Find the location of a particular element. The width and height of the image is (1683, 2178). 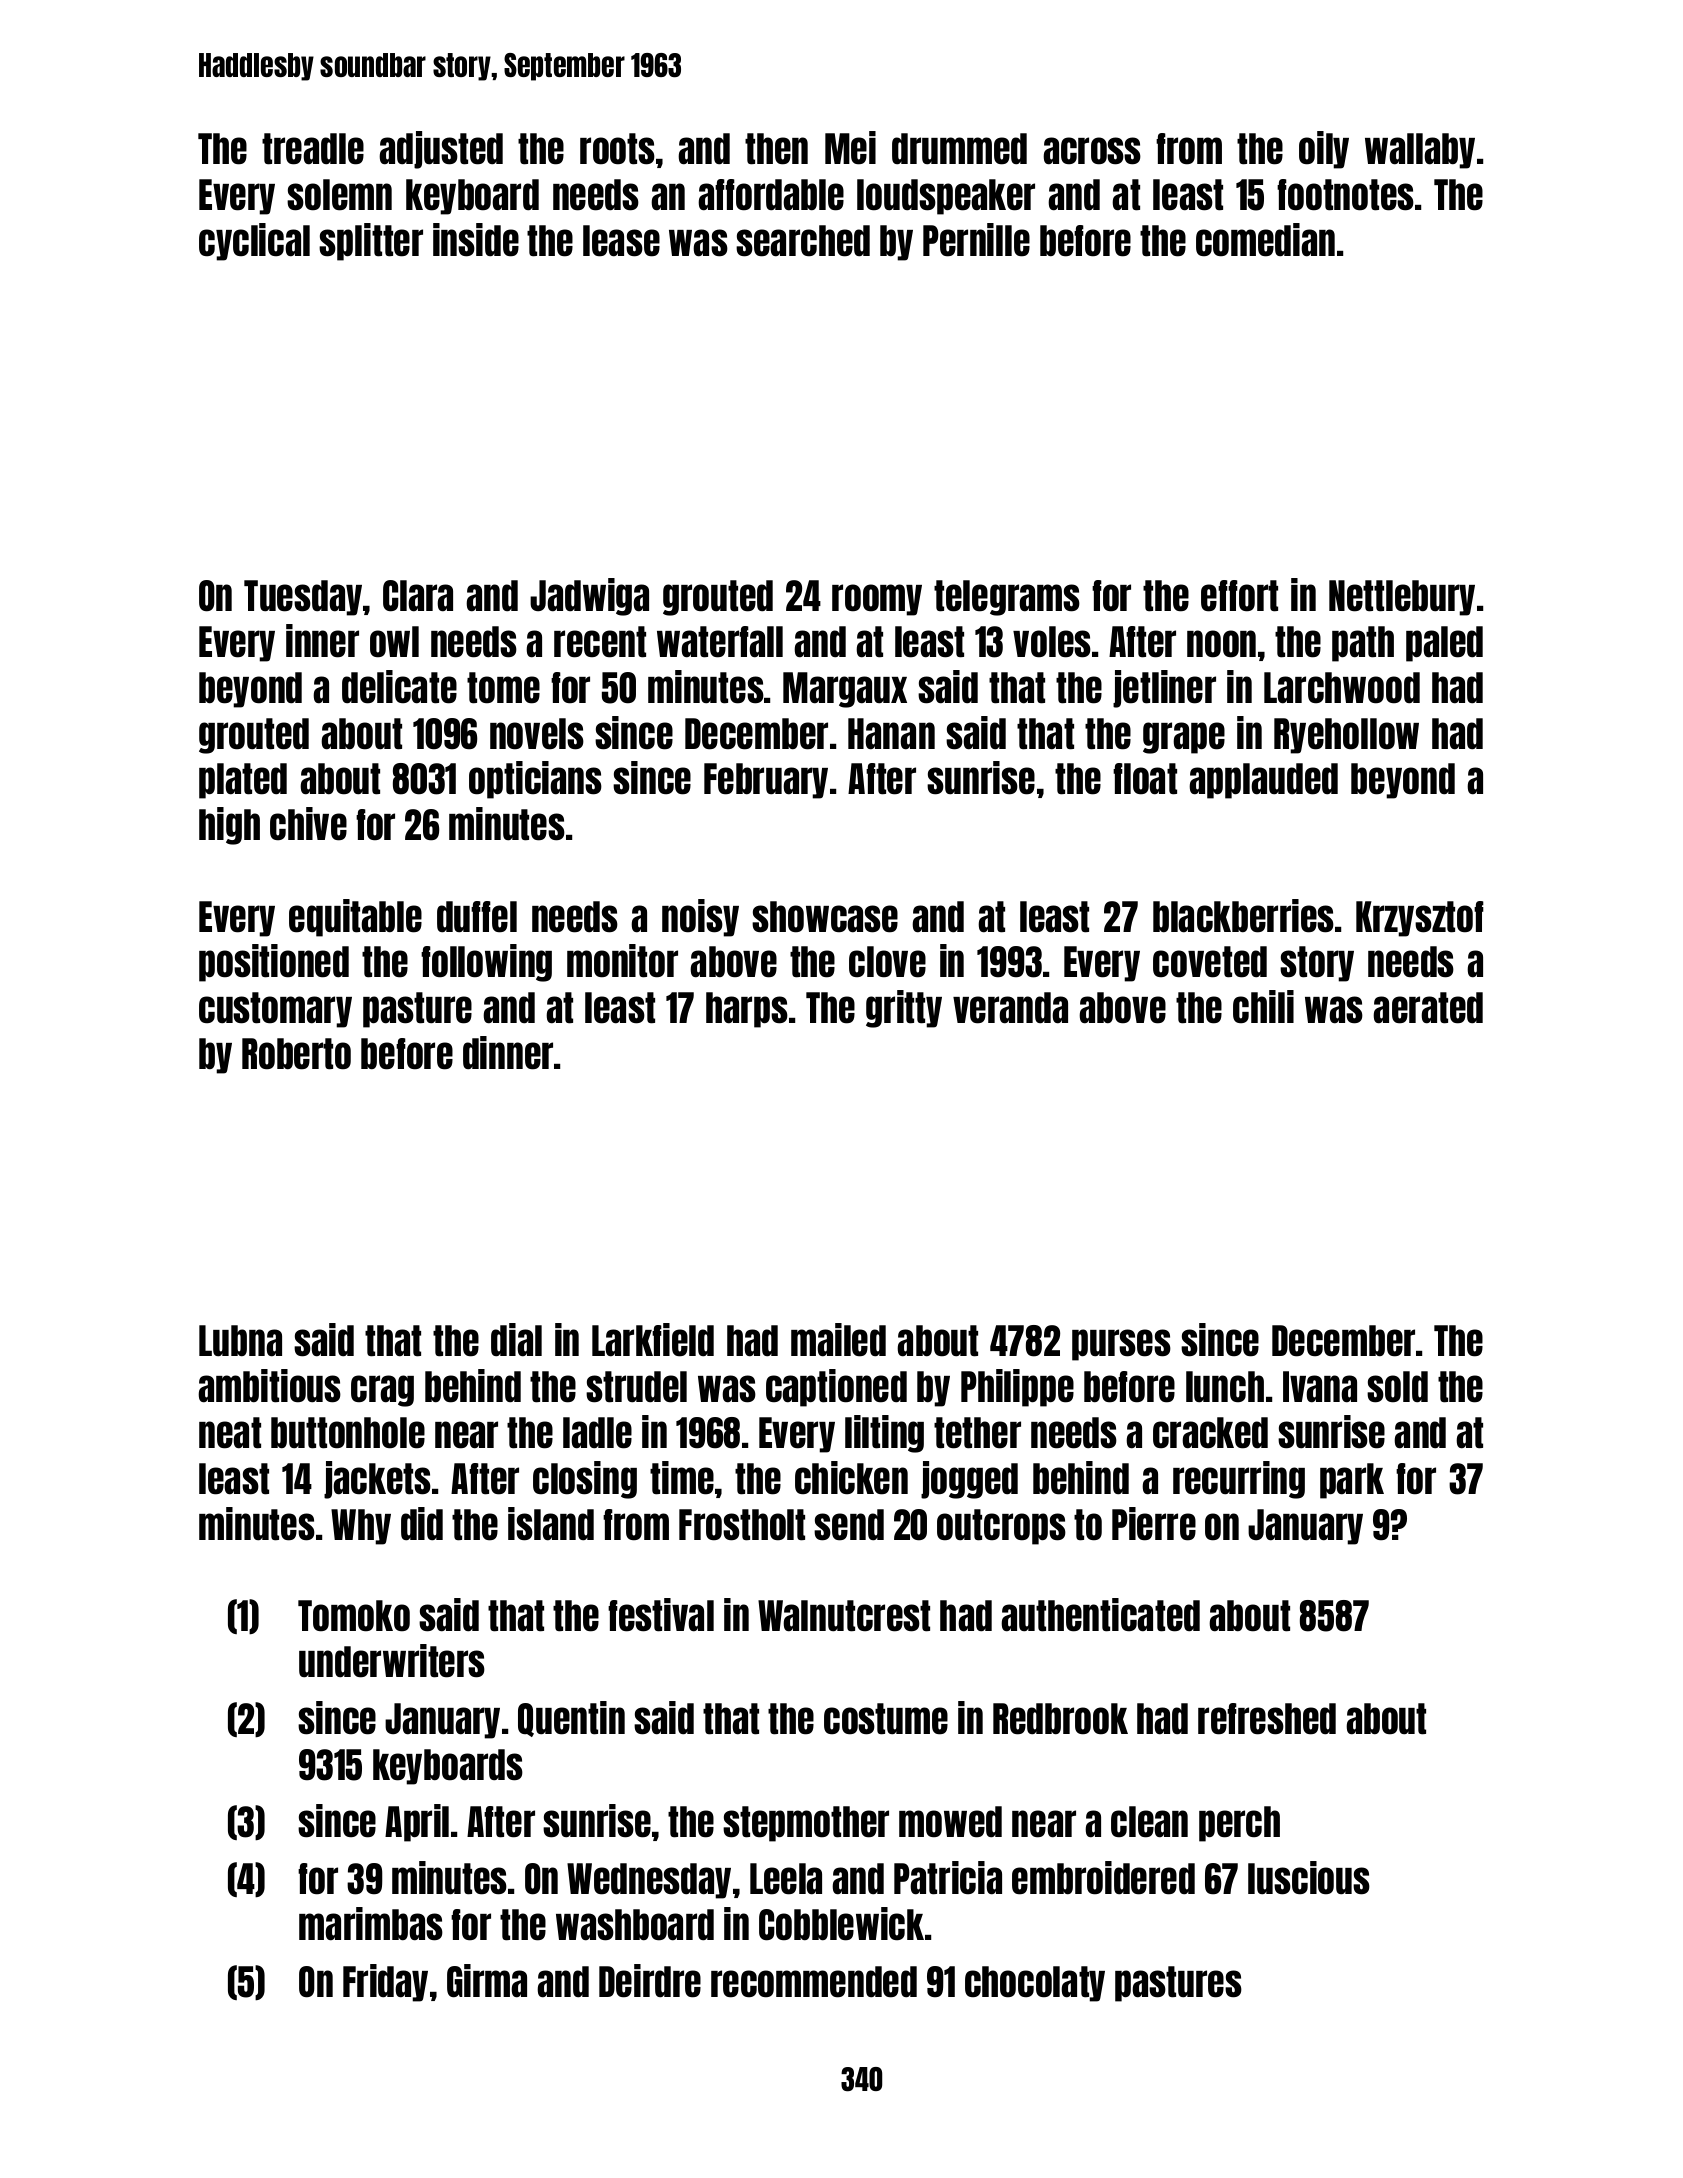

cyclical is located at coordinates (254, 242).
